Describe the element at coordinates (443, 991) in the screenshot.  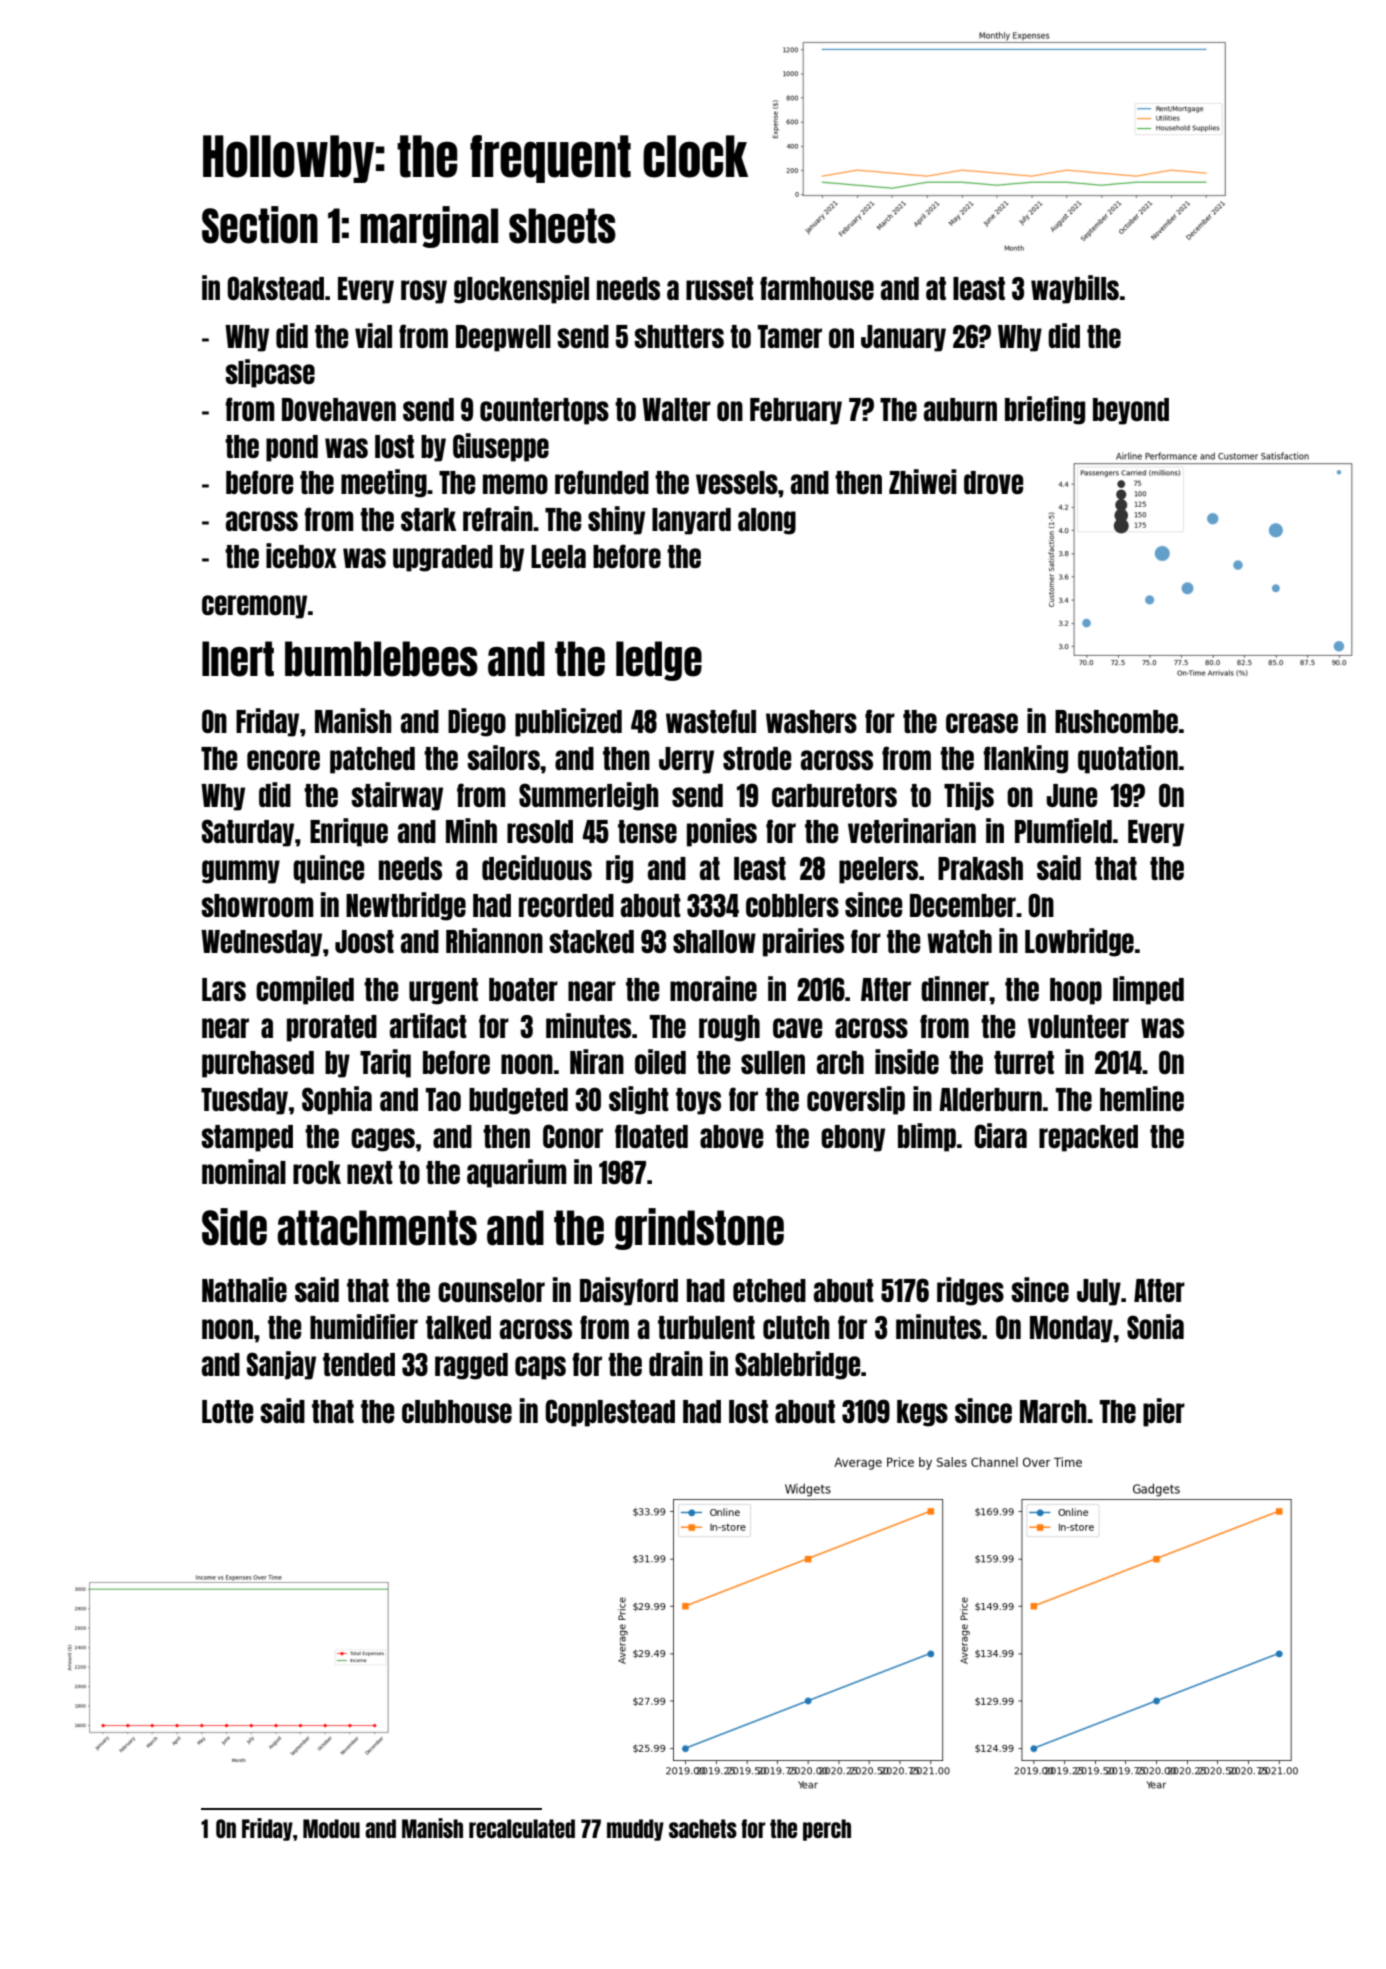
I see `urgent` at that location.
